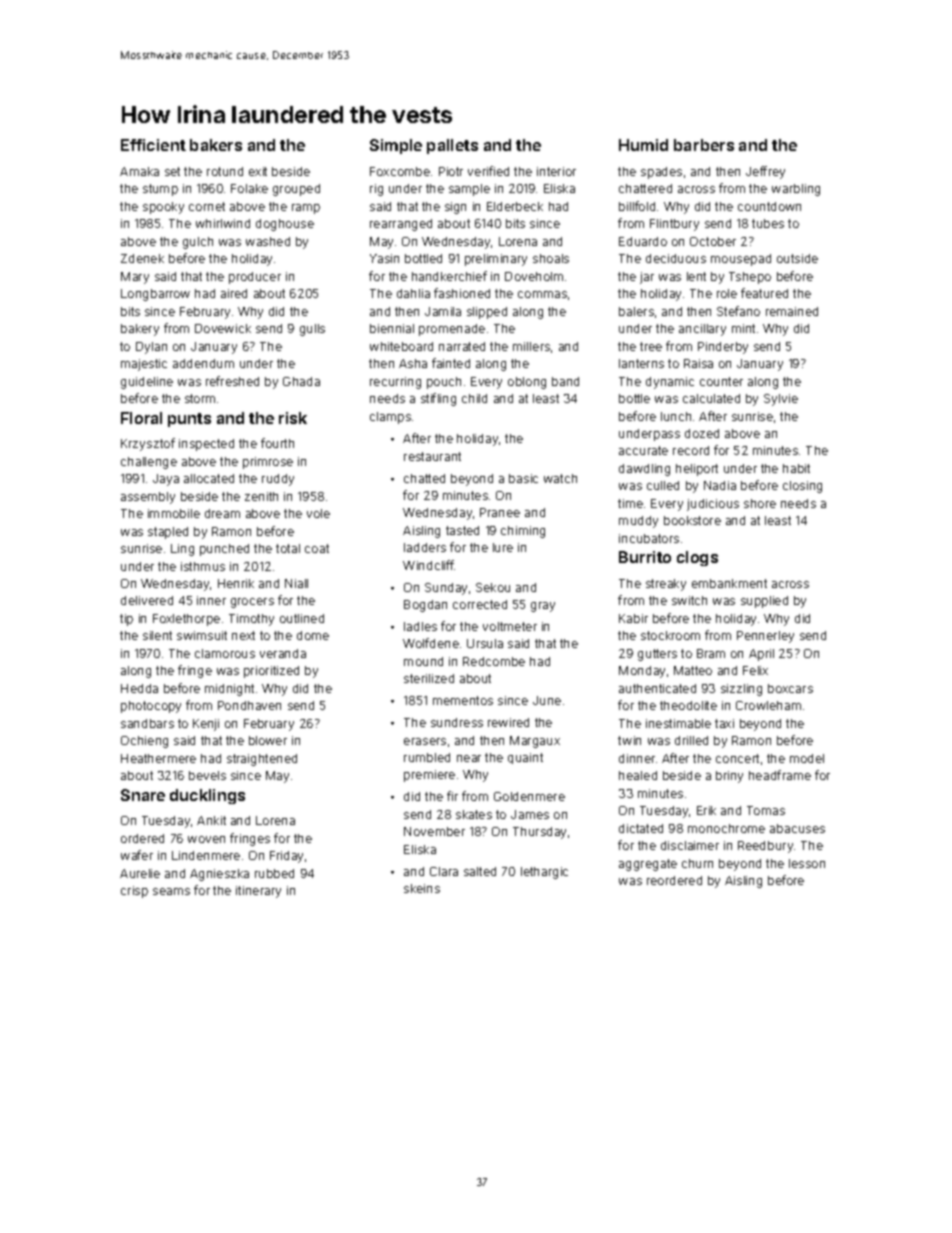 Image resolution: width=952 pixels, height=1233 pixels. I want to click on swimsuit, so click(202, 635).
